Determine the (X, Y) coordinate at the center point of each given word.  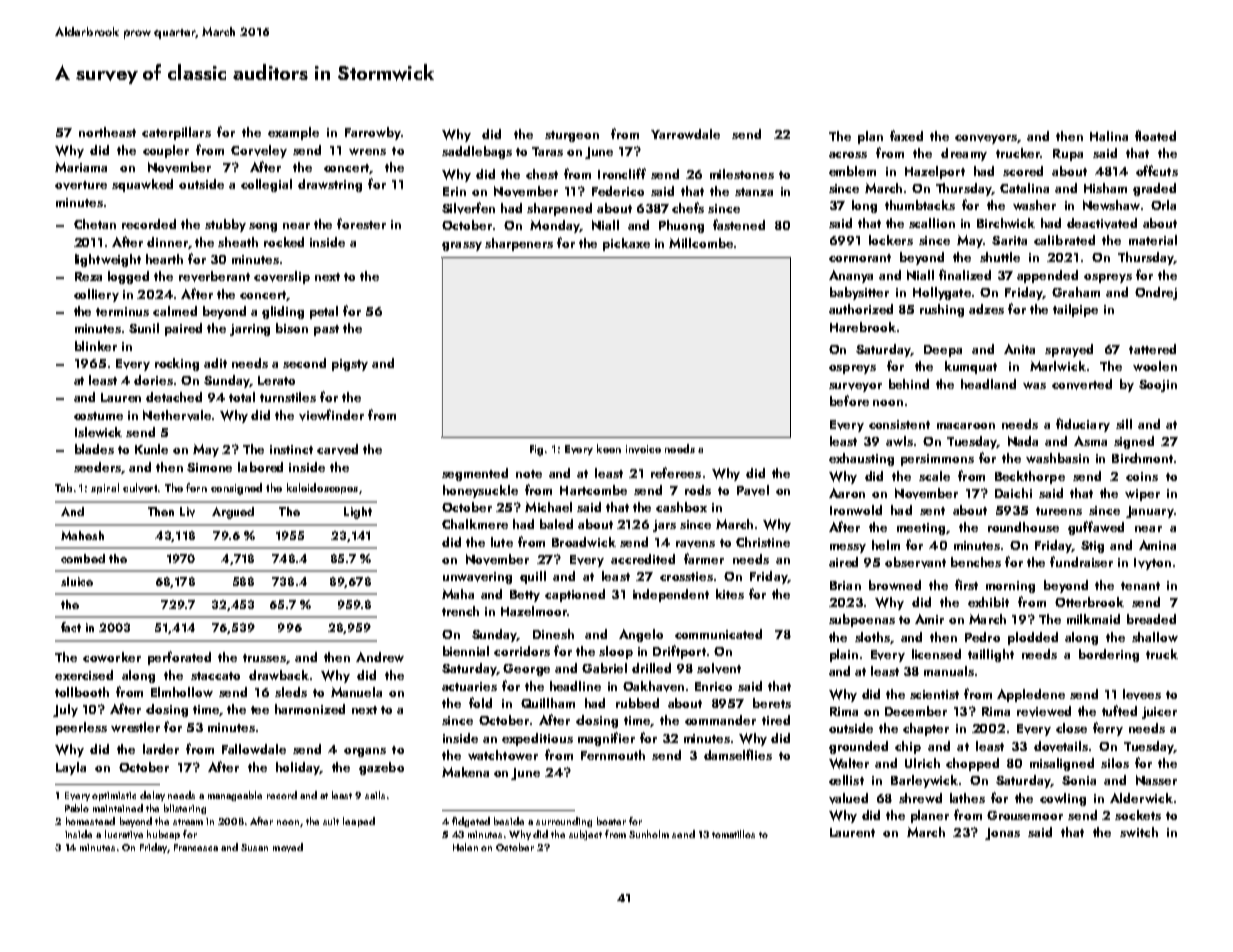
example (293, 133)
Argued (233, 513)
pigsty (350, 365)
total (242, 397)
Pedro (982, 637)
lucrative (124, 834)
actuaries (469, 686)
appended (1047, 276)
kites (730, 594)
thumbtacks (920, 205)
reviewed (1044, 711)
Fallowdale (254, 749)
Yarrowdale (685, 134)
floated (1155, 135)
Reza (88, 276)
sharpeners (519, 244)
